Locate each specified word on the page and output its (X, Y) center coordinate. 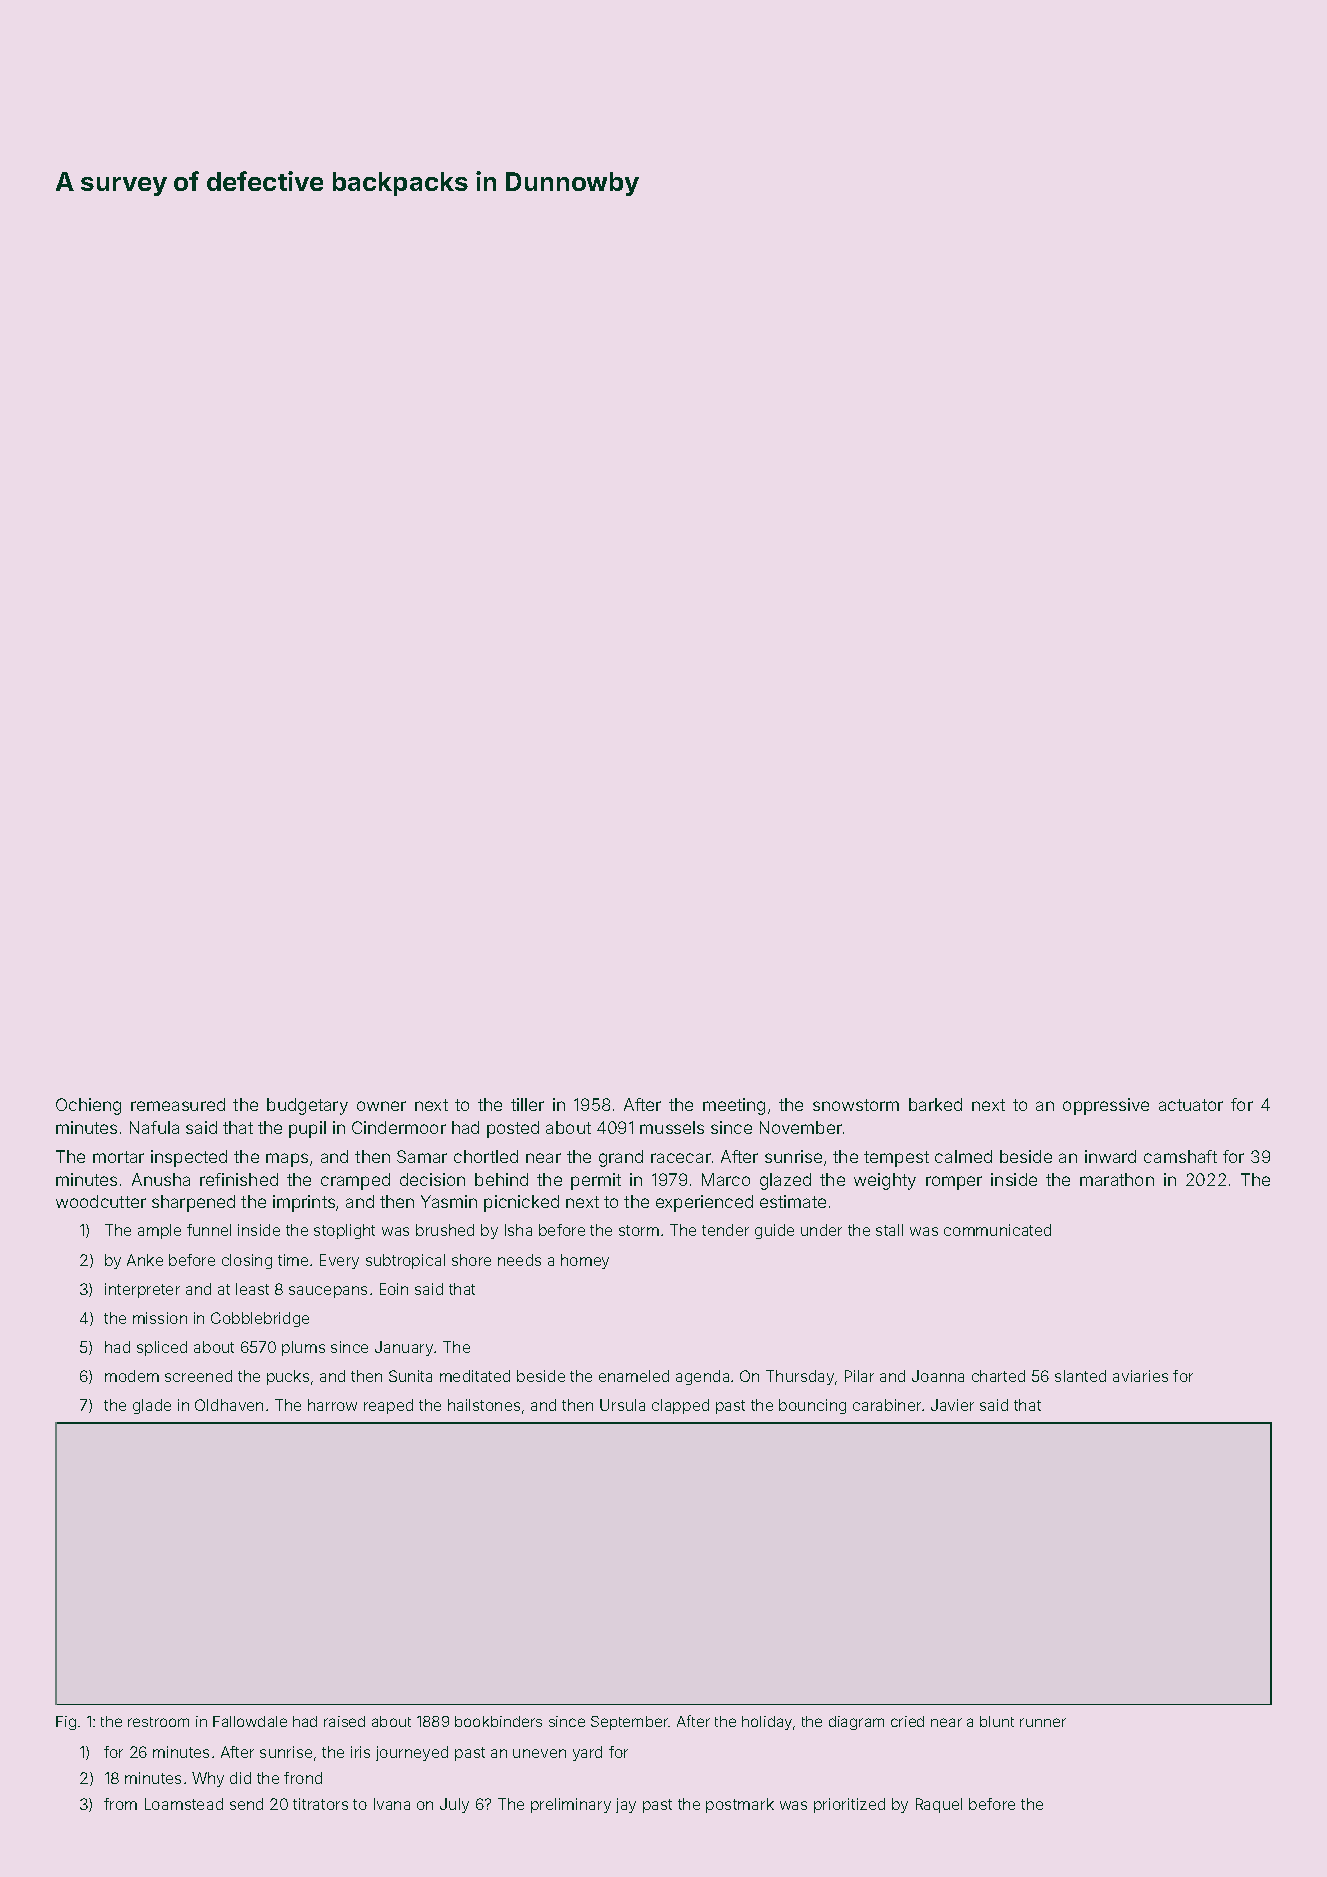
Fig (66, 1723)
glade (152, 1406)
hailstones (484, 1405)
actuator (1191, 1105)
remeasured (178, 1104)
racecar (681, 1158)
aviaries (1140, 1376)
